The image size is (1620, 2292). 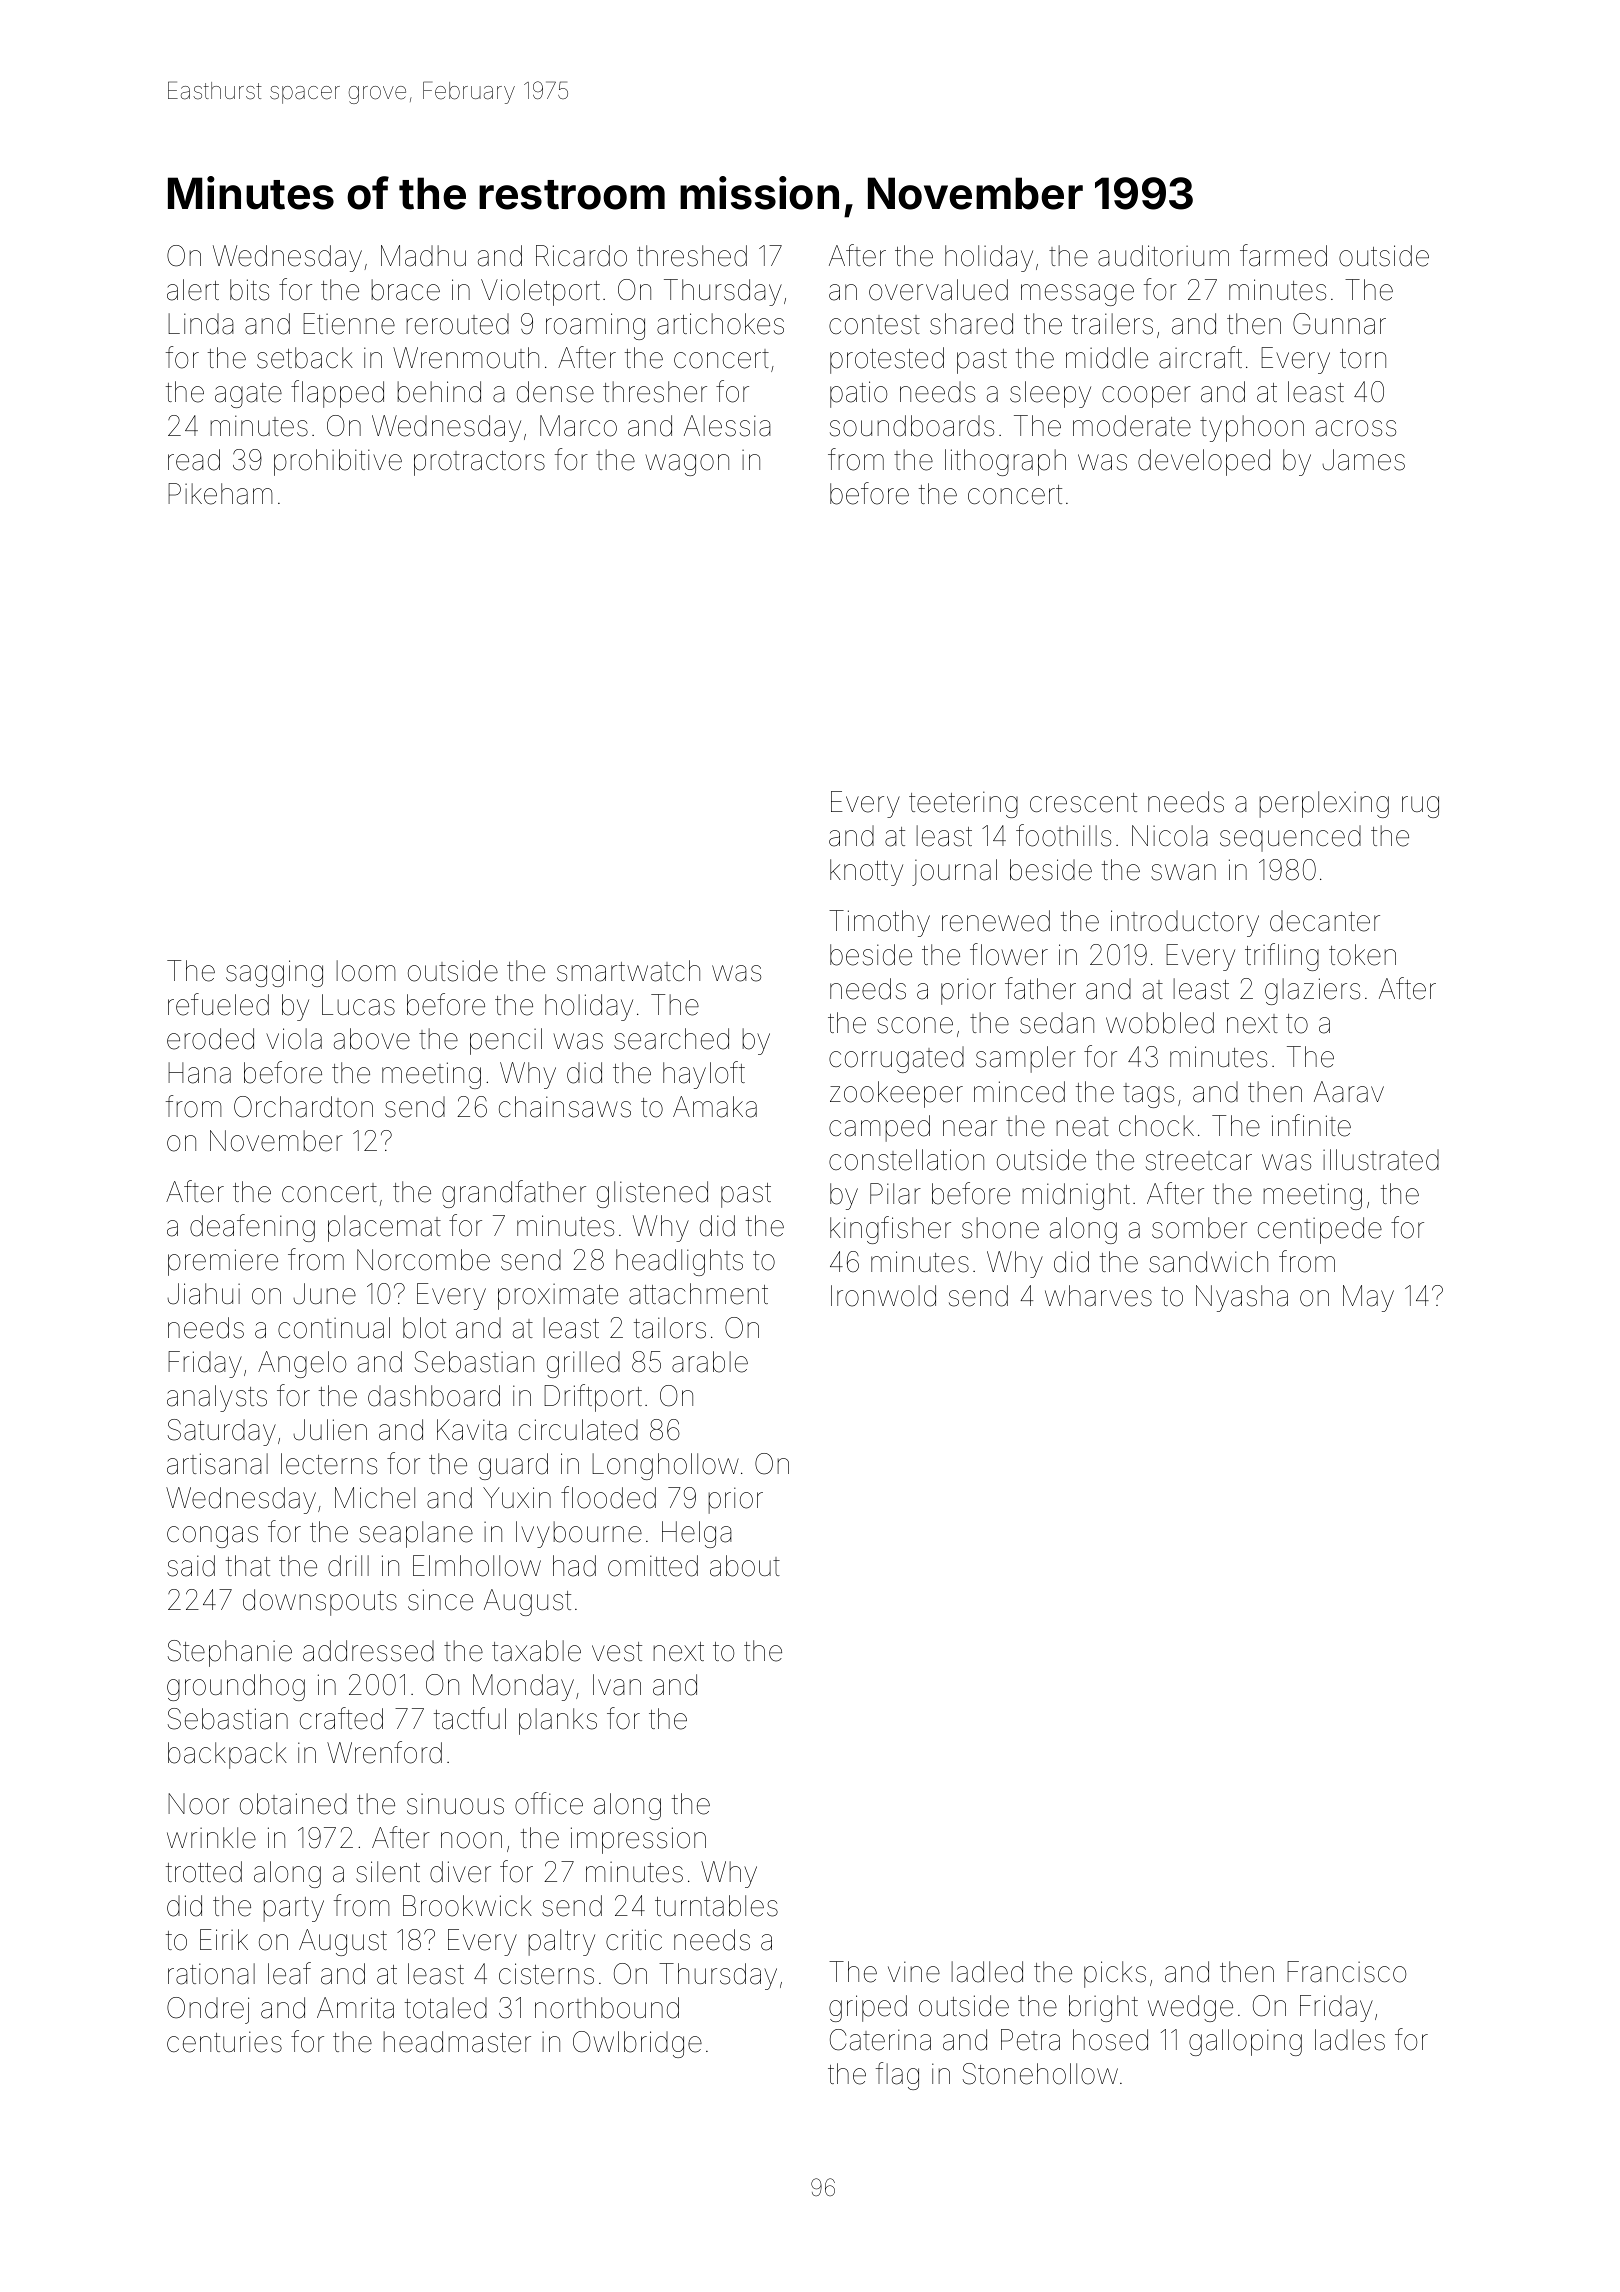 What do you see at coordinates (858, 394) in the document?
I see `patio` at bounding box center [858, 394].
